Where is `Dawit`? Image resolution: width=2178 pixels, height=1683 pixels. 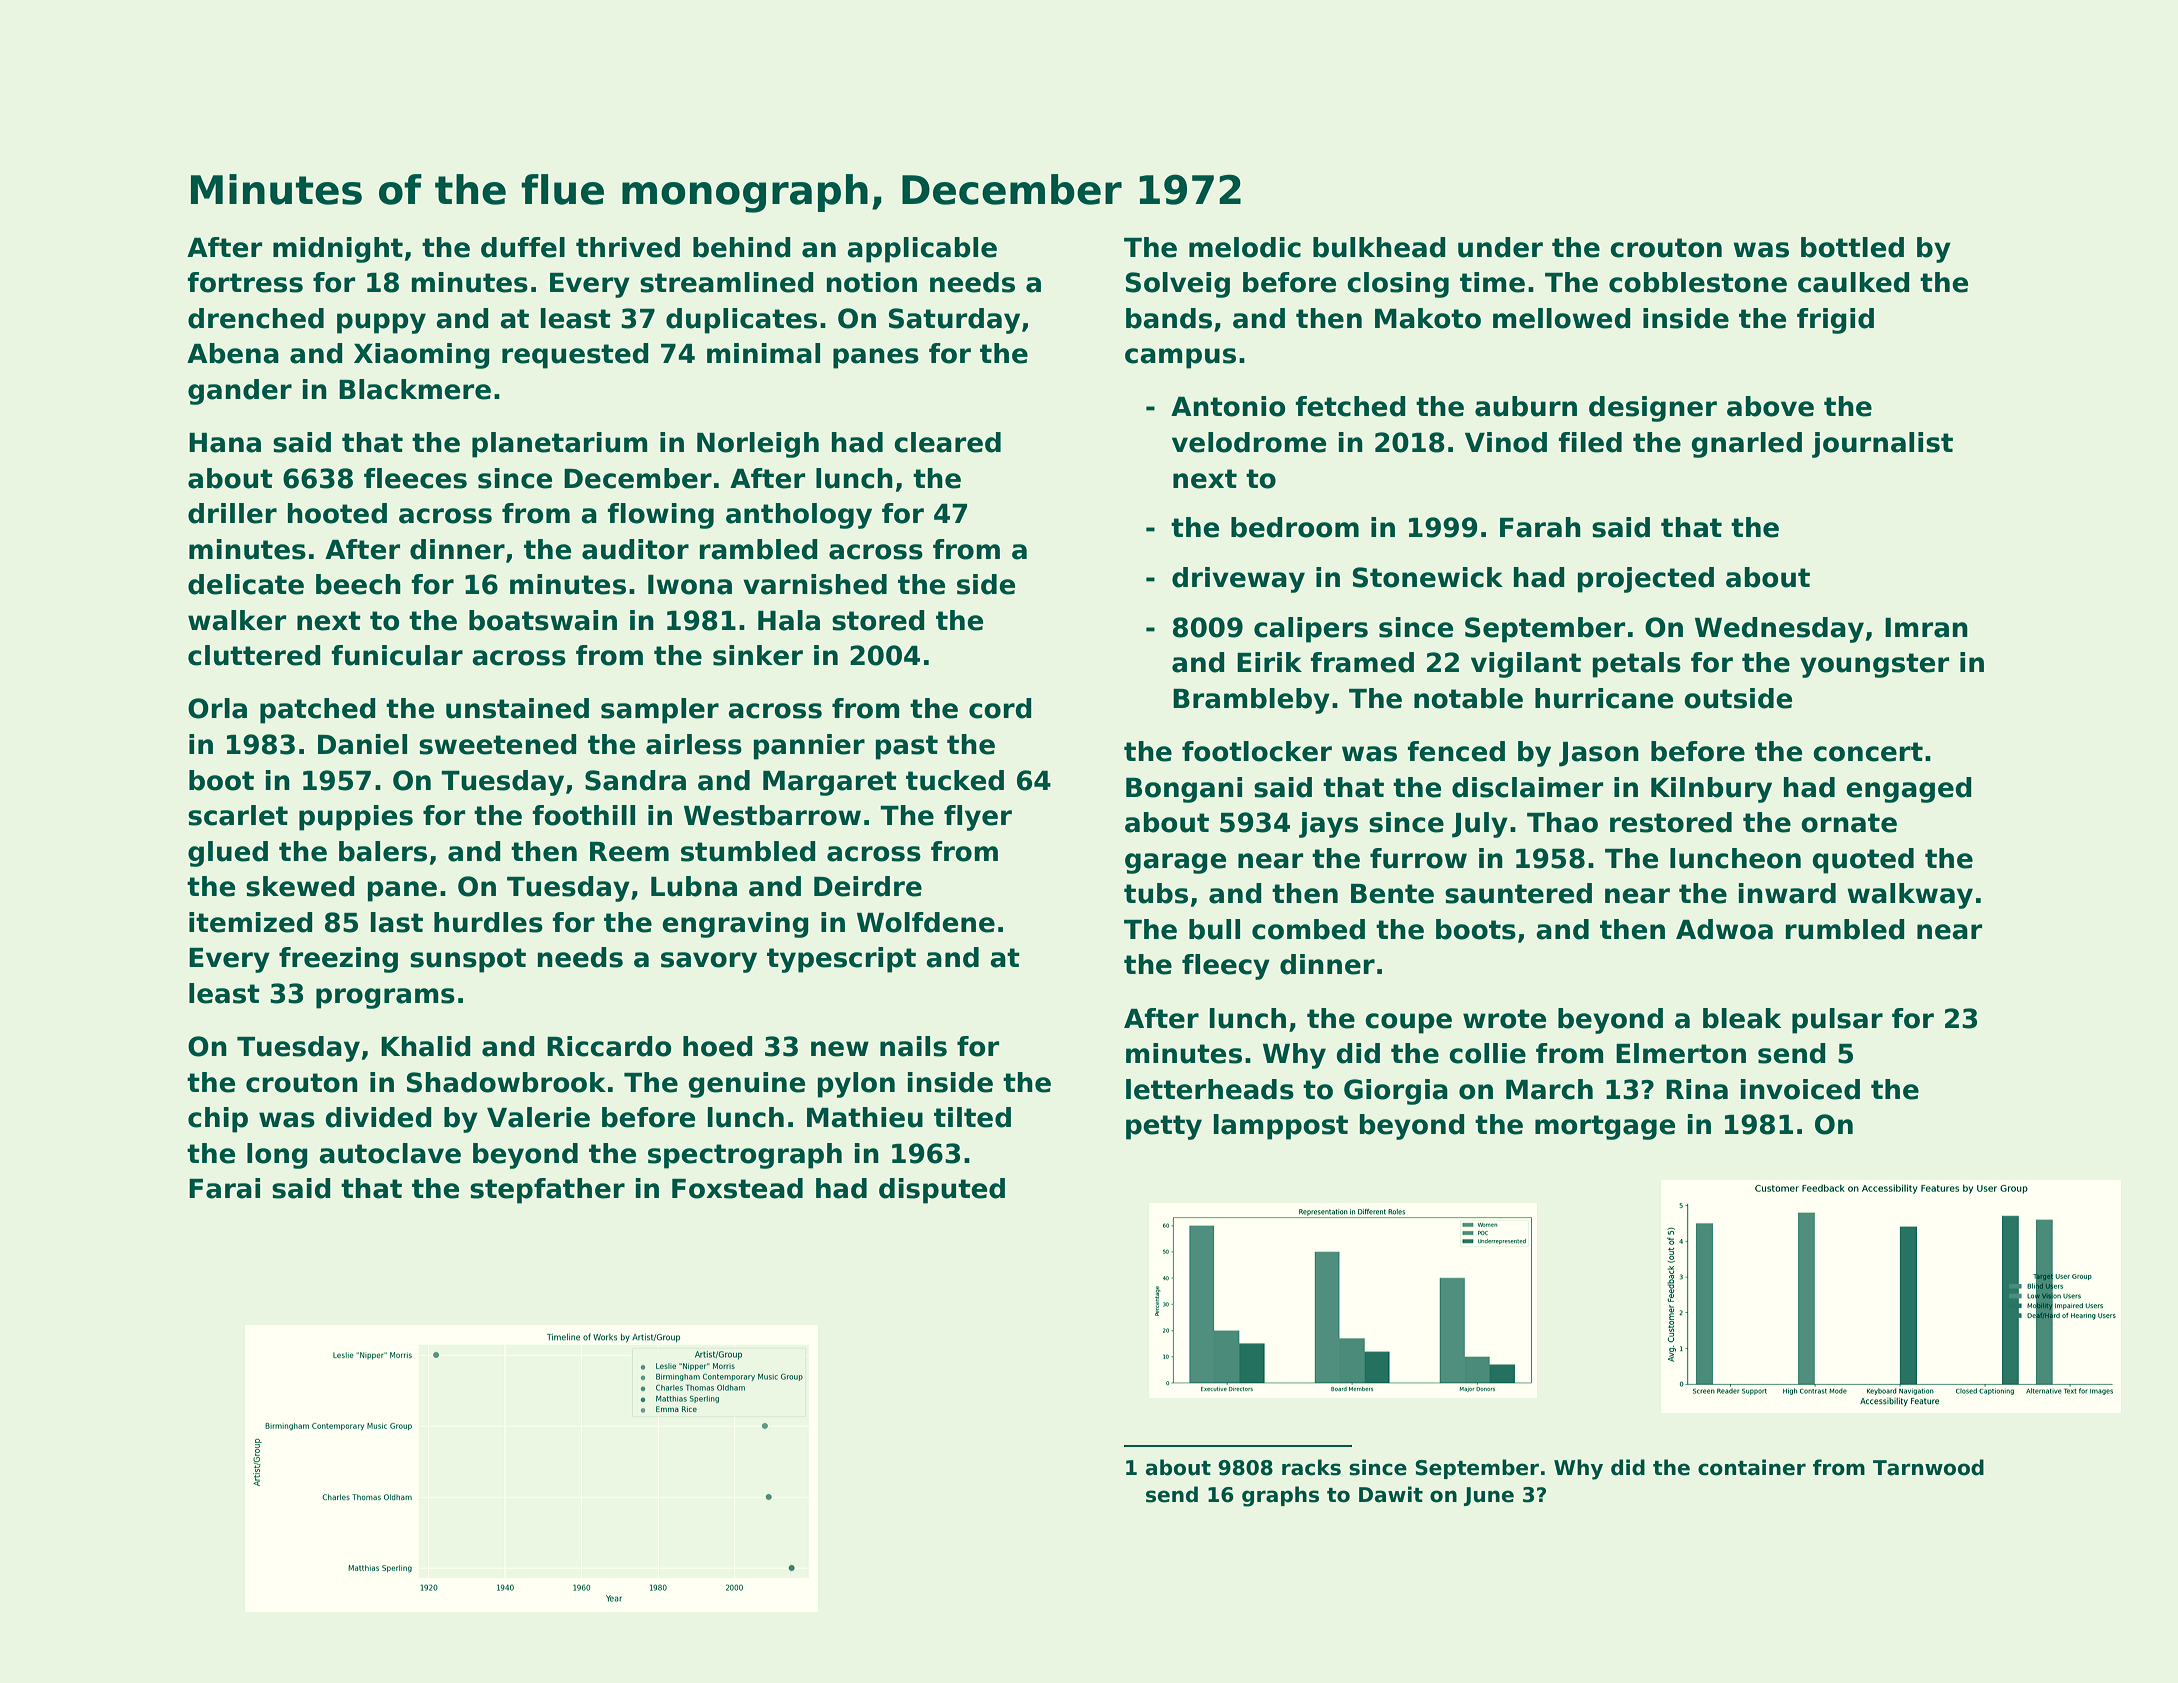
Dawit is located at coordinates (1391, 1494).
